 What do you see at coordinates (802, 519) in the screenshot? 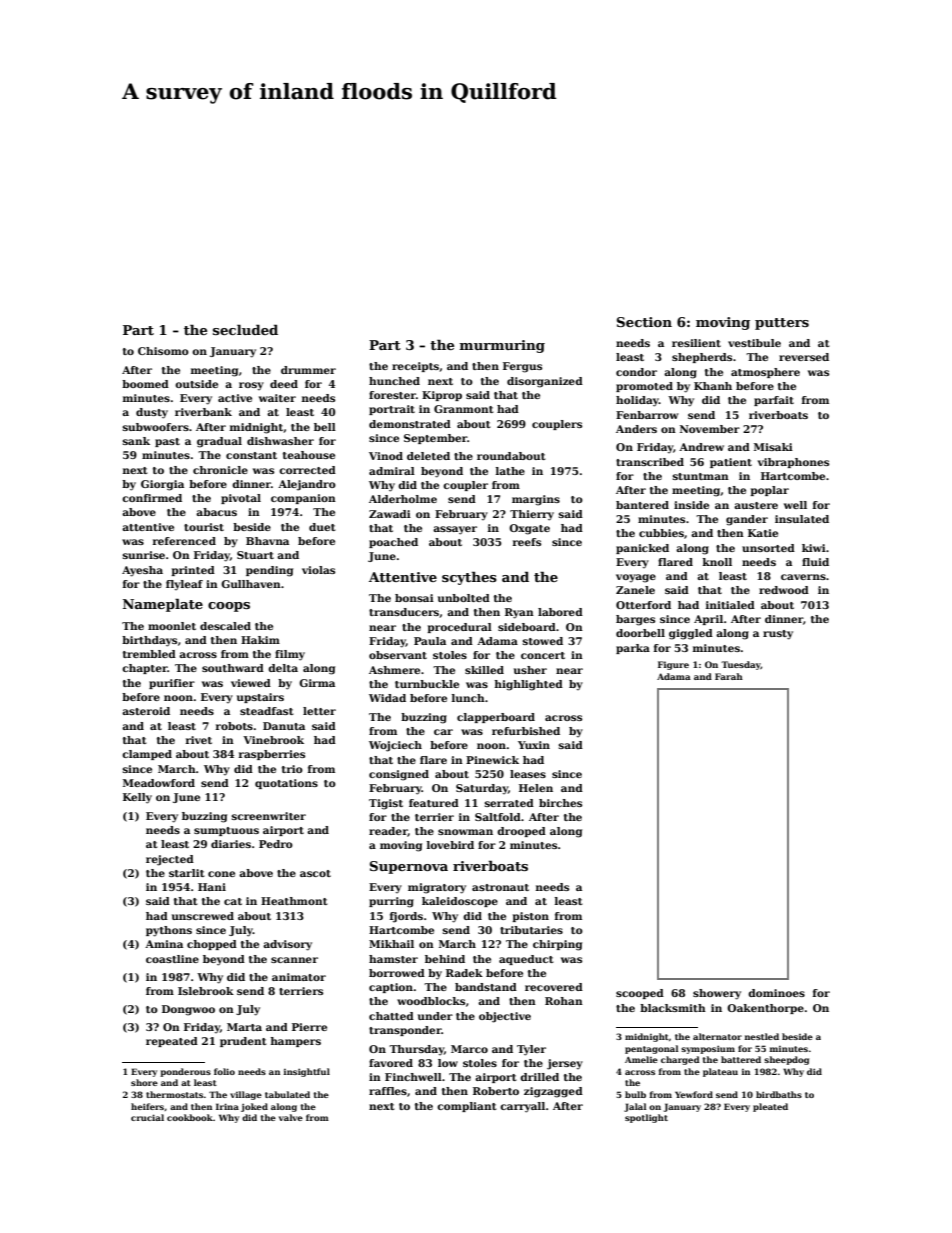
I see `insulated` at bounding box center [802, 519].
